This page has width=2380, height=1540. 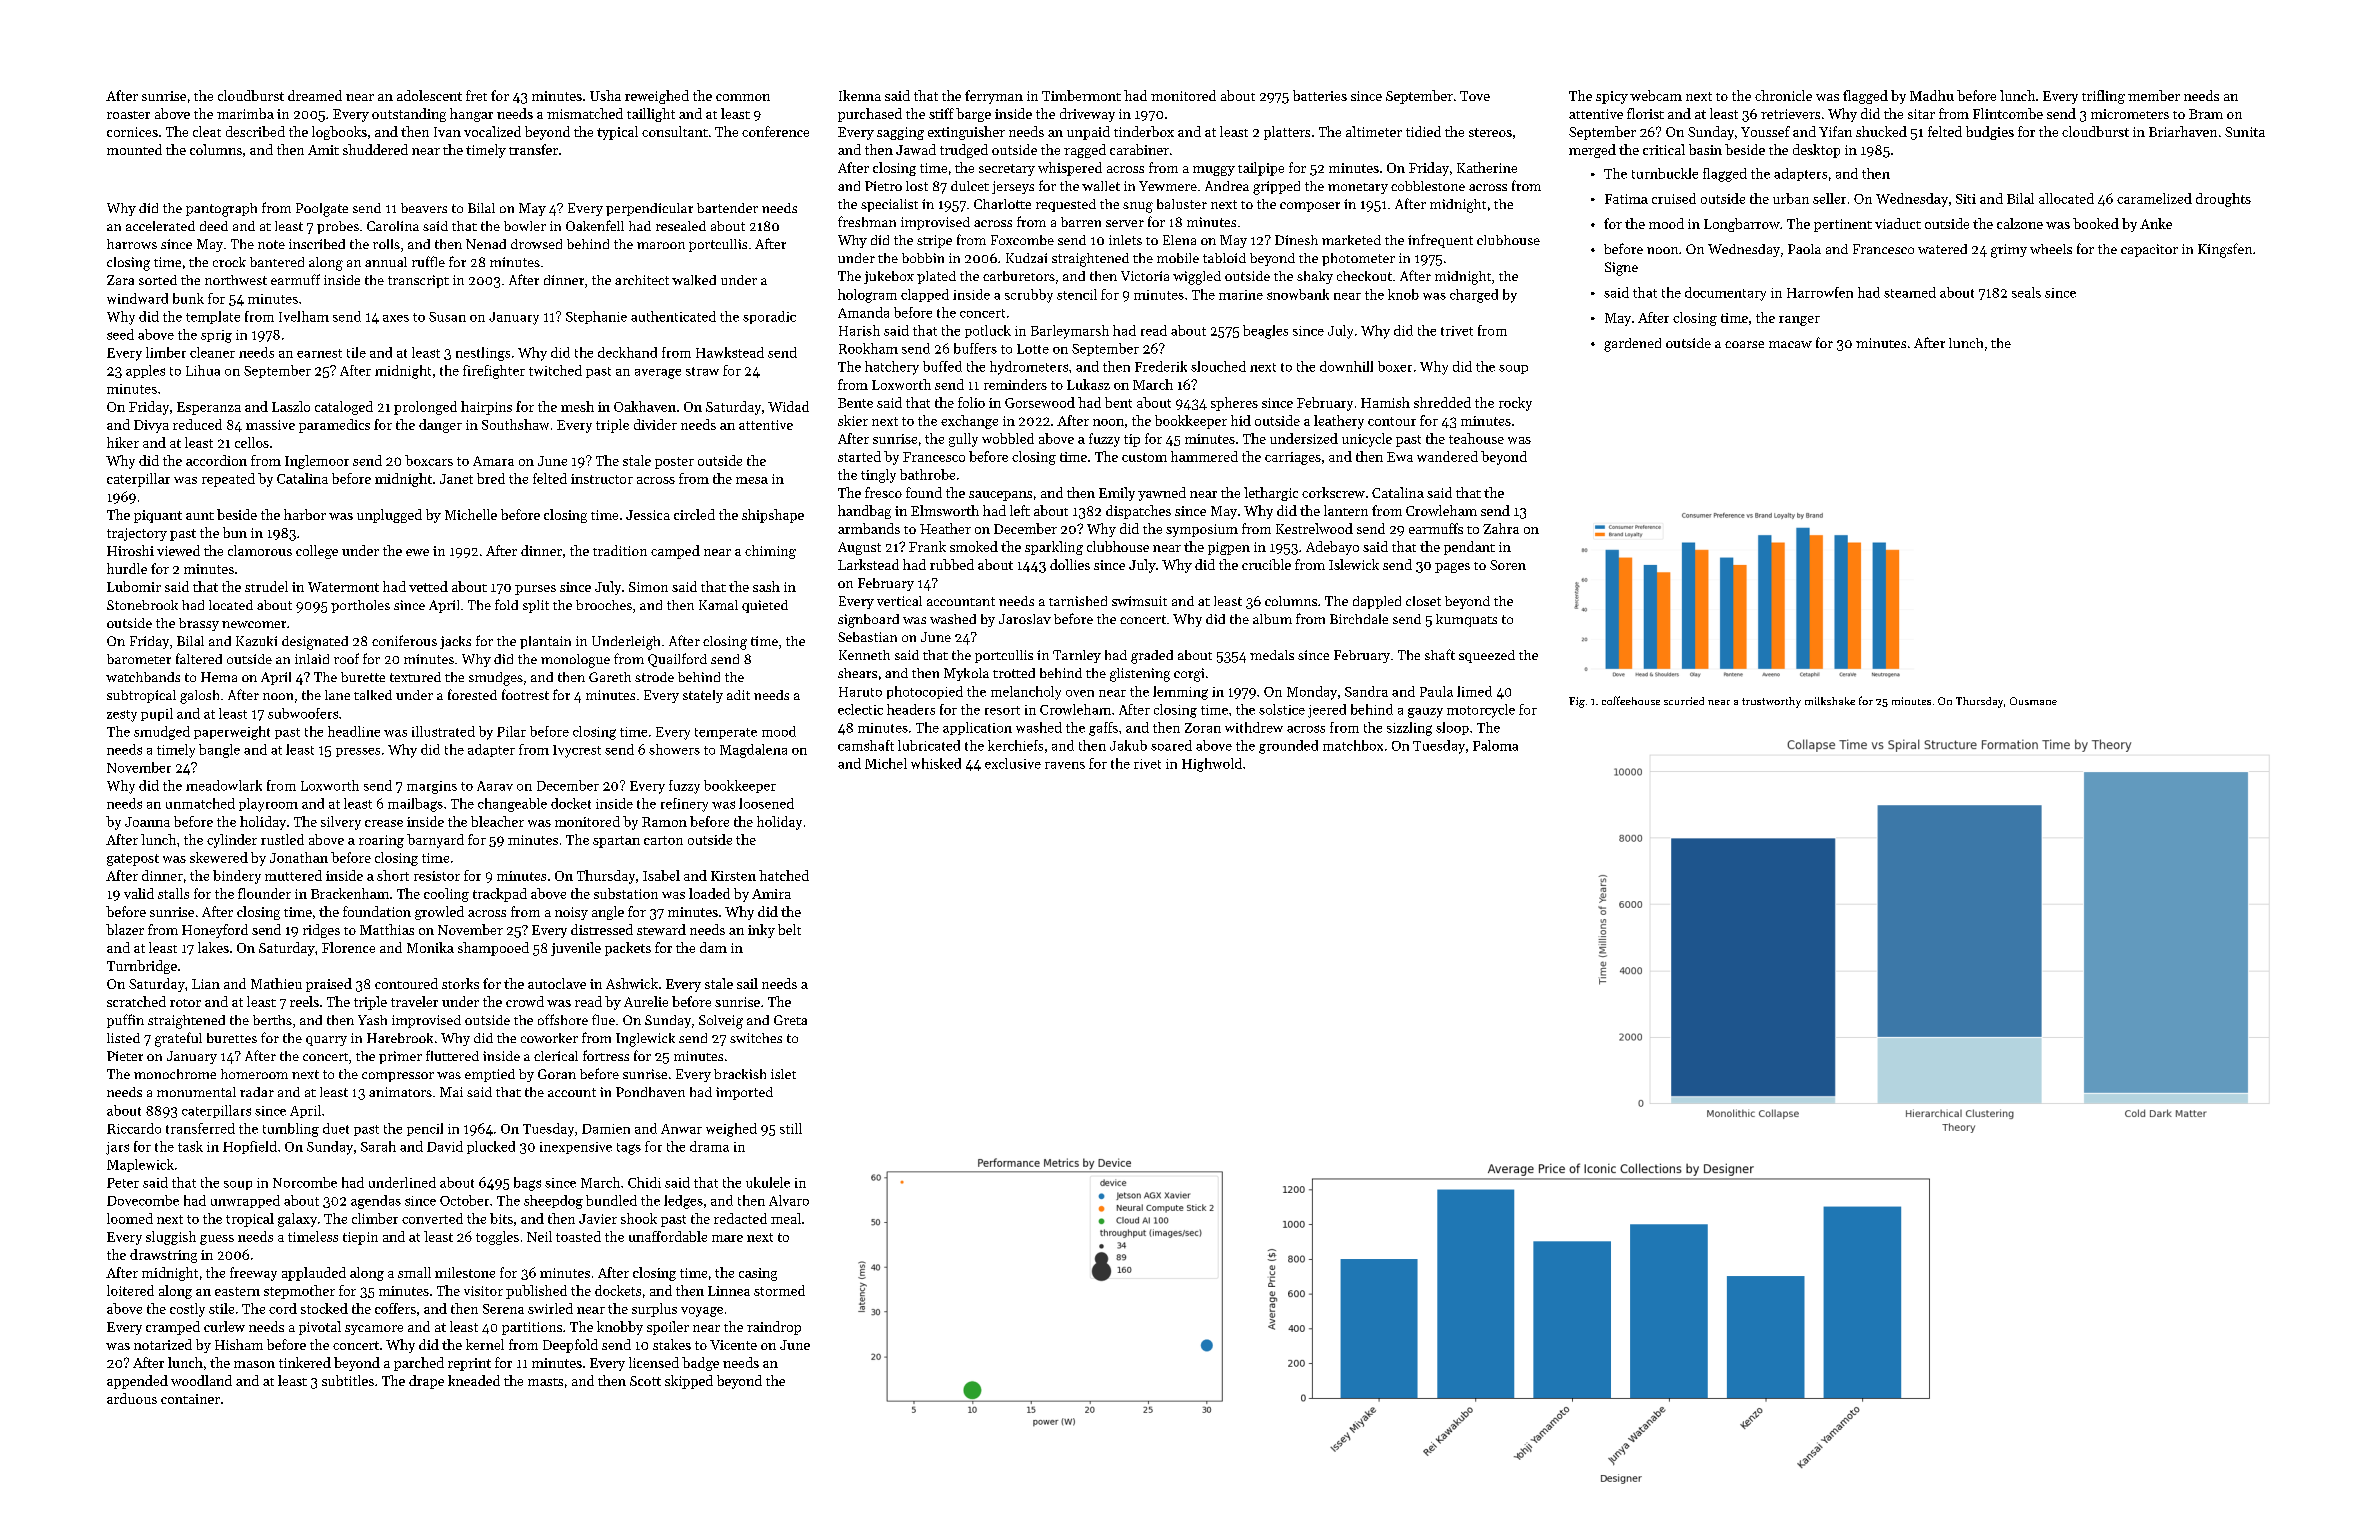 What do you see at coordinates (315, 95) in the page?
I see `dreamed` at bounding box center [315, 95].
